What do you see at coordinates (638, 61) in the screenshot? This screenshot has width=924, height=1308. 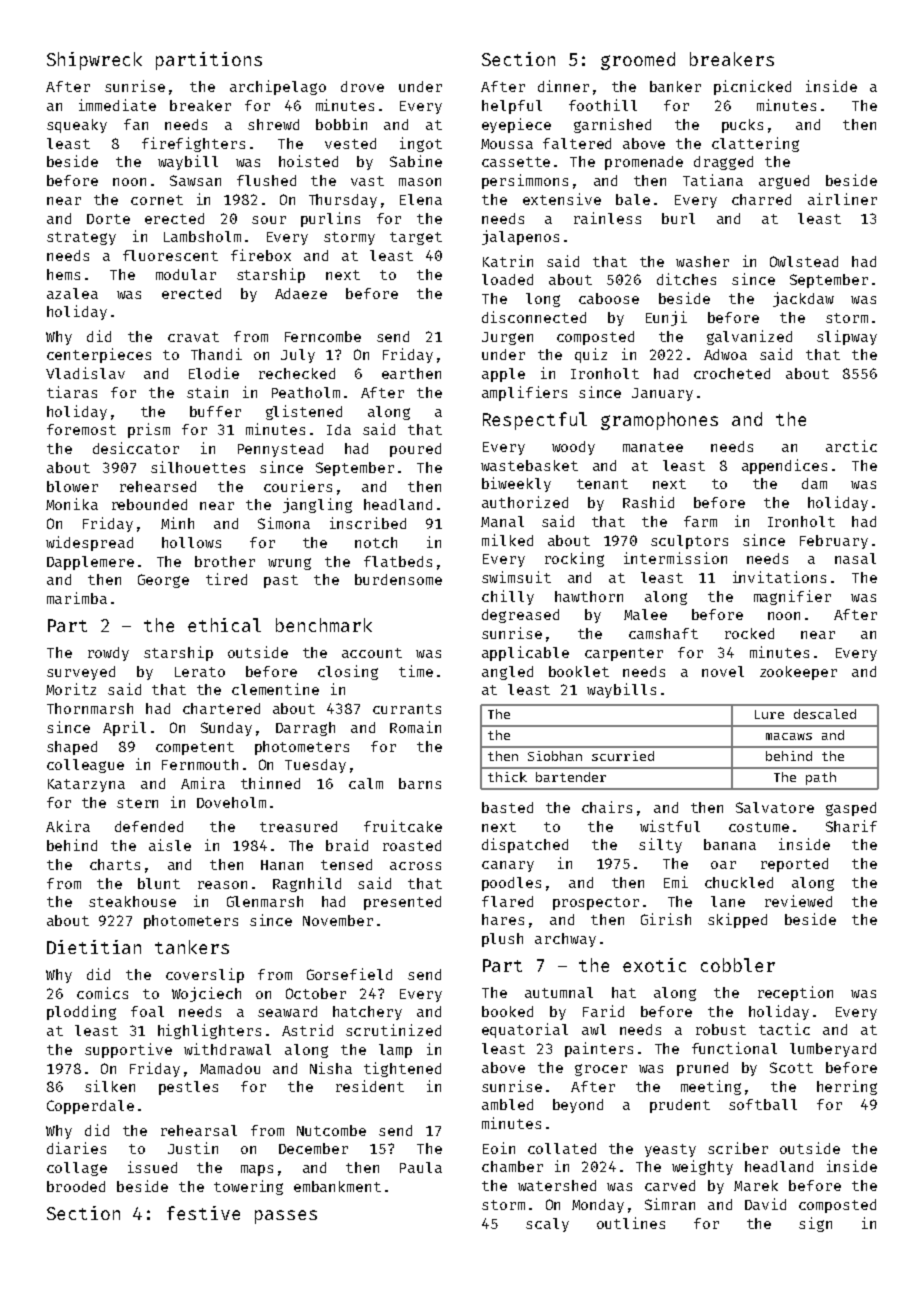 I see `groomed` at bounding box center [638, 61].
